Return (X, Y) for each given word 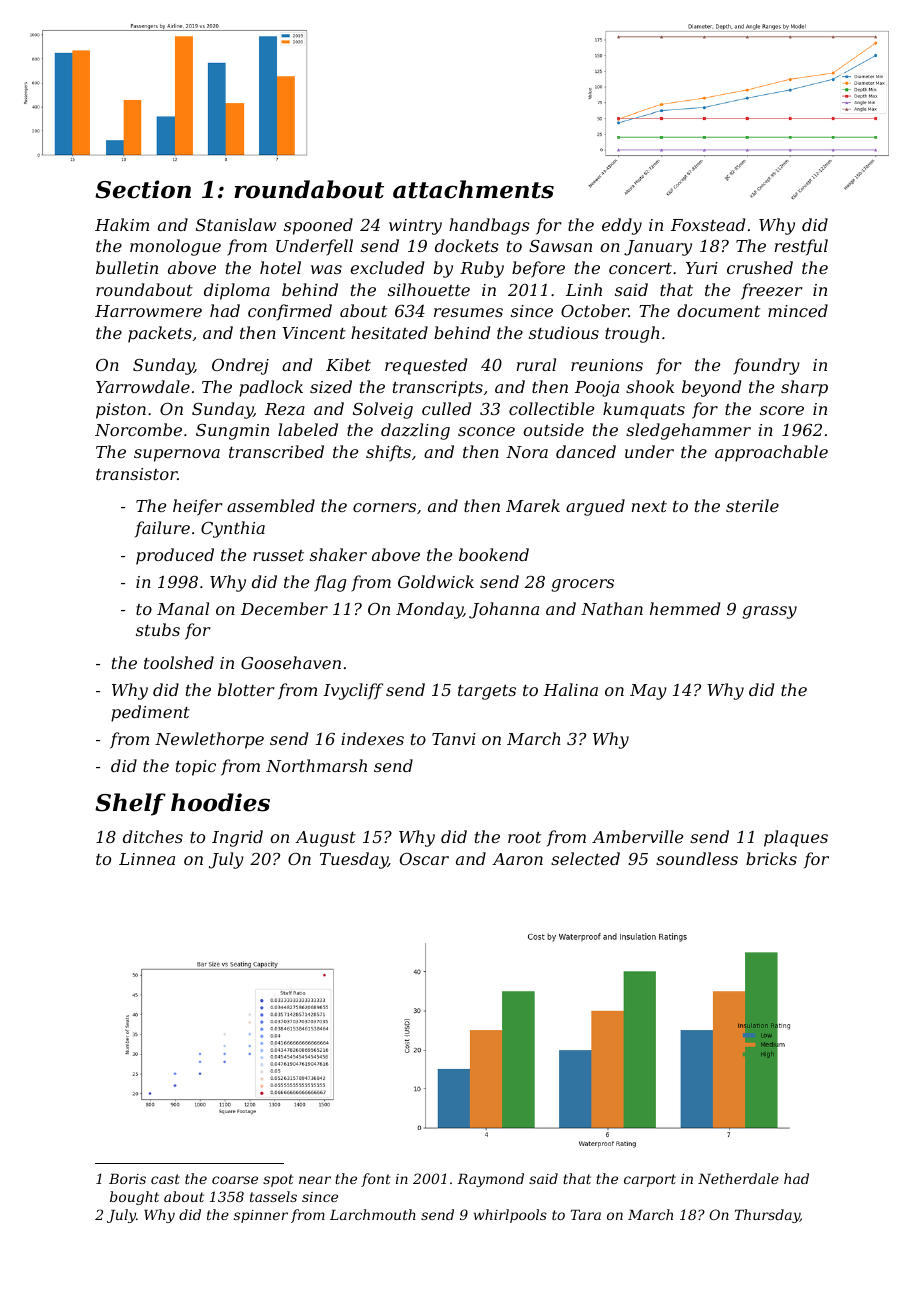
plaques (796, 838)
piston (121, 411)
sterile (752, 505)
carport (650, 1180)
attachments (473, 189)
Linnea (147, 859)
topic (196, 768)
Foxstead (708, 224)
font (375, 1180)
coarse (235, 1180)
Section (143, 189)
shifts (388, 453)
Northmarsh (316, 765)
